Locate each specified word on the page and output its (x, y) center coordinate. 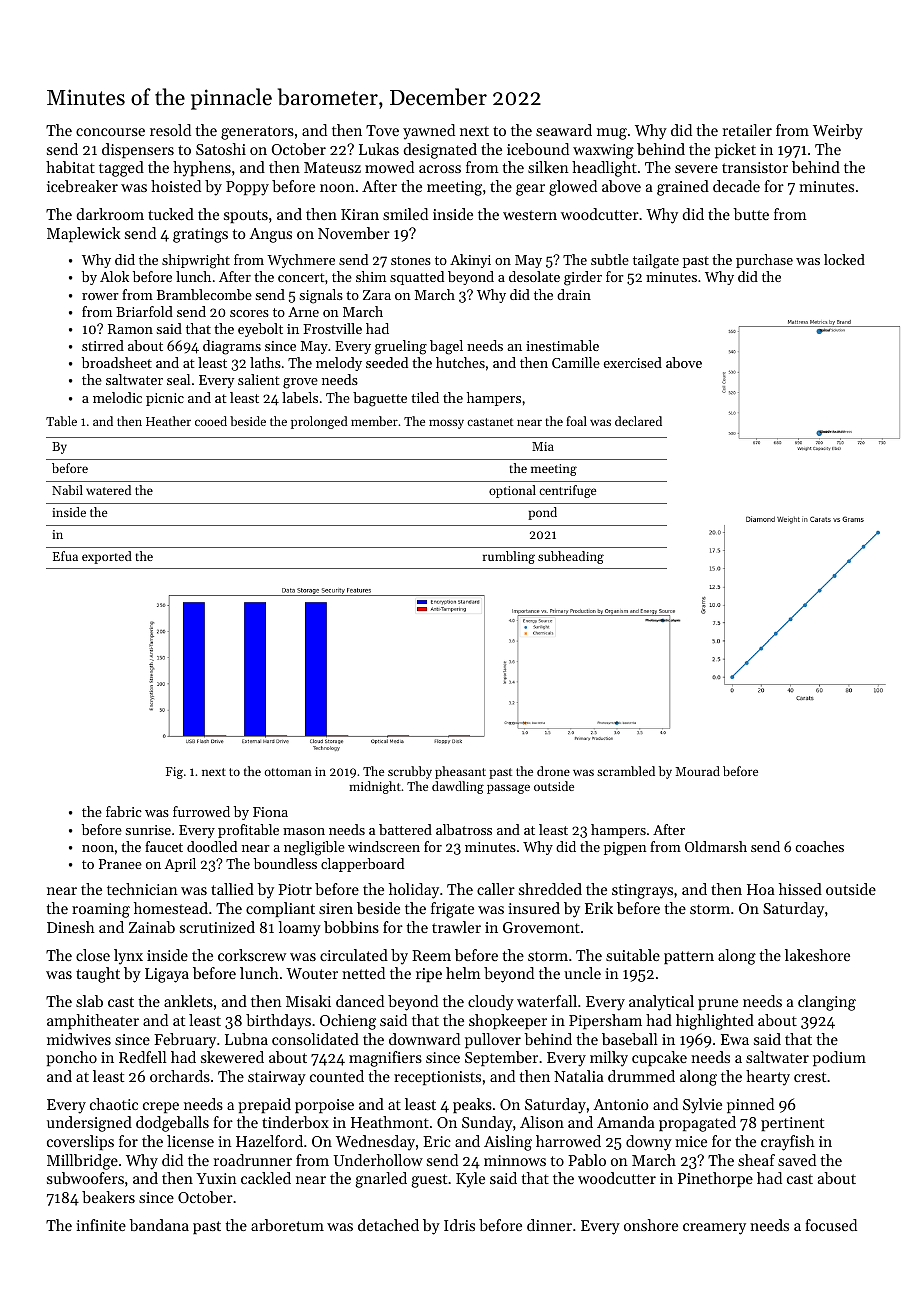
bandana (159, 1225)
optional (512, 491)
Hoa (761, 889)
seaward (564, 130)
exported (107, 557)
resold (170, 130)
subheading (571, 557)
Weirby (838, 132)
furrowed (201, 811)
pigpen (625, 849)
